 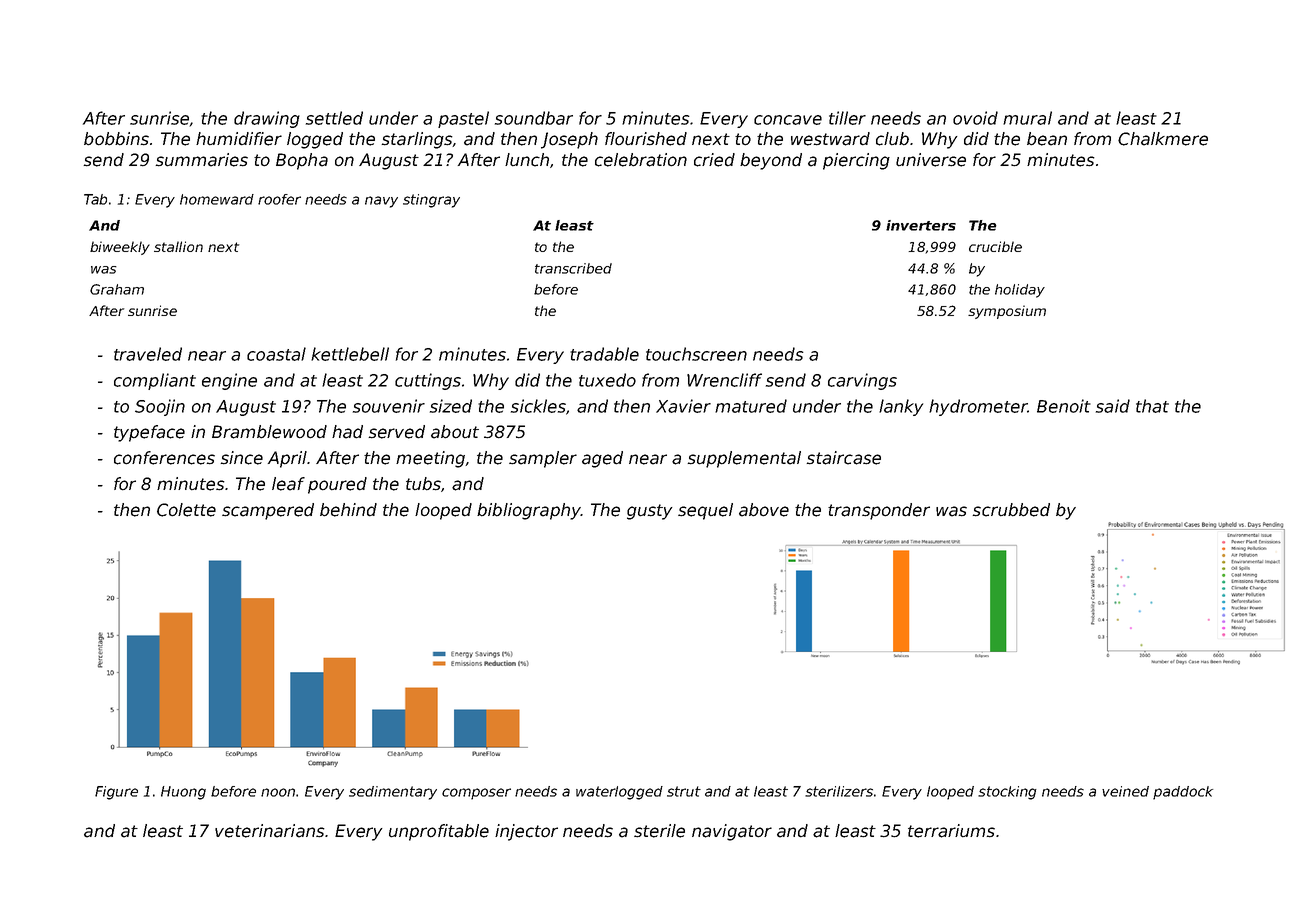 I want to click on stocking, so click(x=1007, y=793).
